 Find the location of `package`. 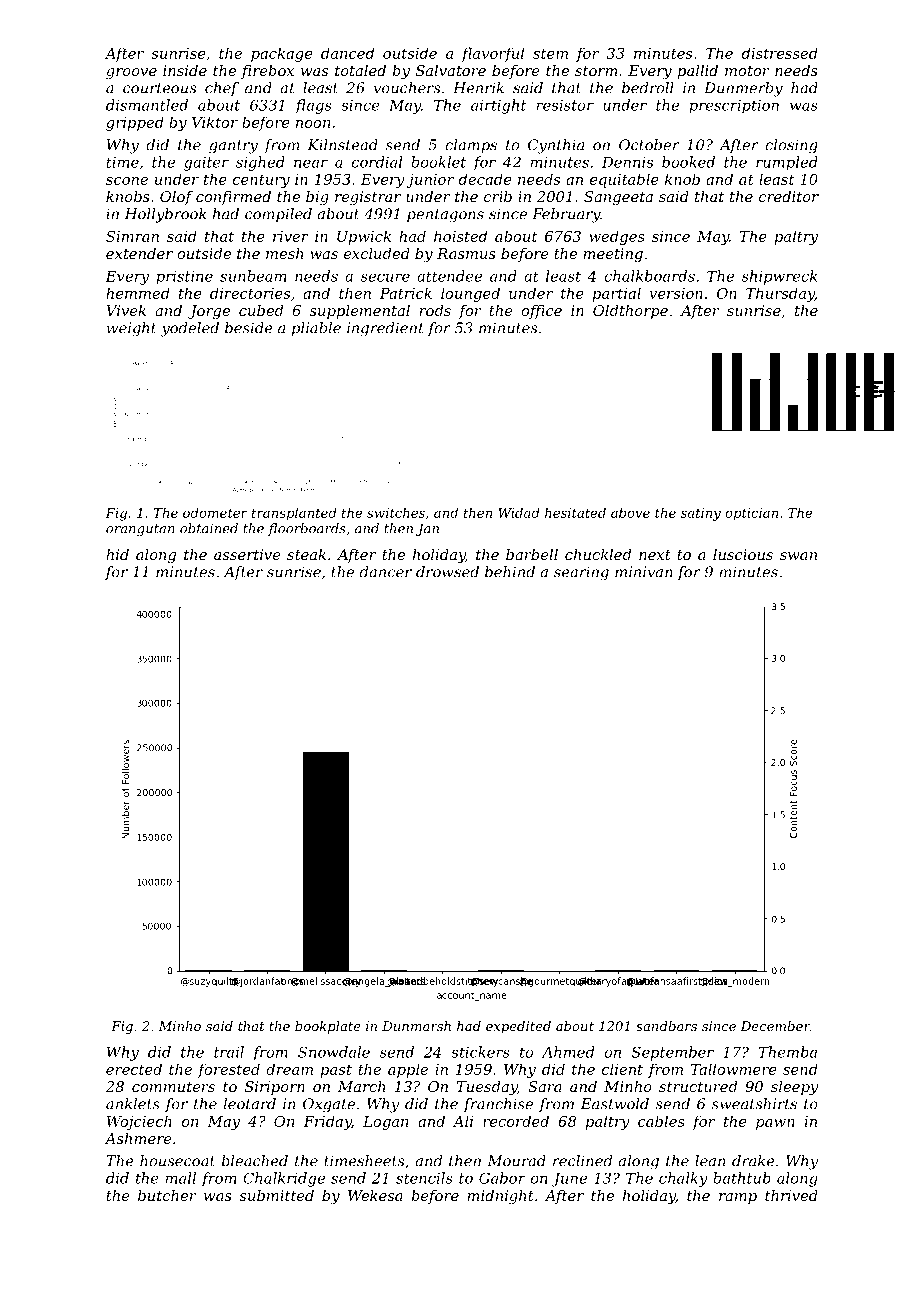

package is located at coordinates (281, 54).
